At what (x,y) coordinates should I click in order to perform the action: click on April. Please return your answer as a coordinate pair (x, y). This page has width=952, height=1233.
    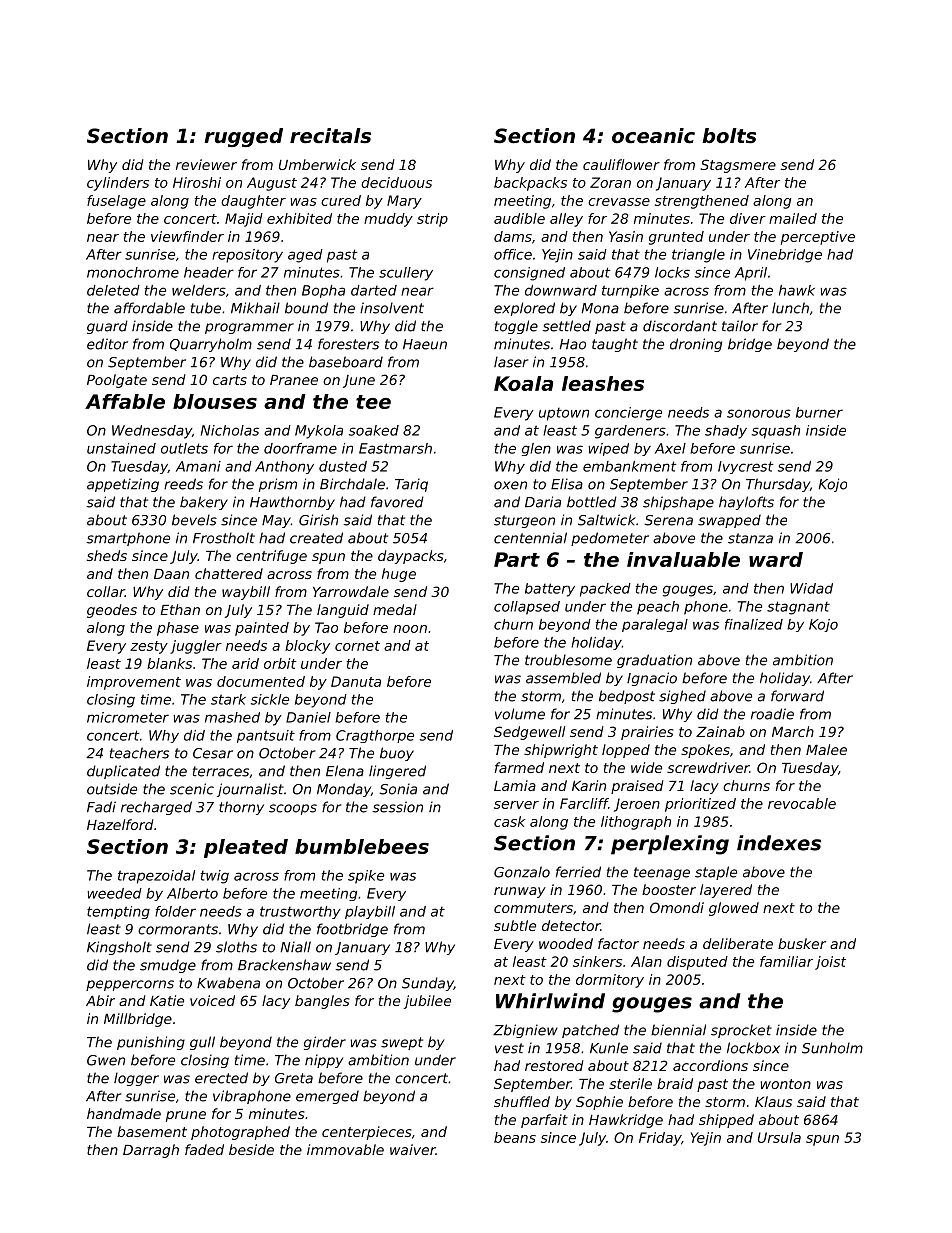
    Looking at the image, I should click on (751, 274).
